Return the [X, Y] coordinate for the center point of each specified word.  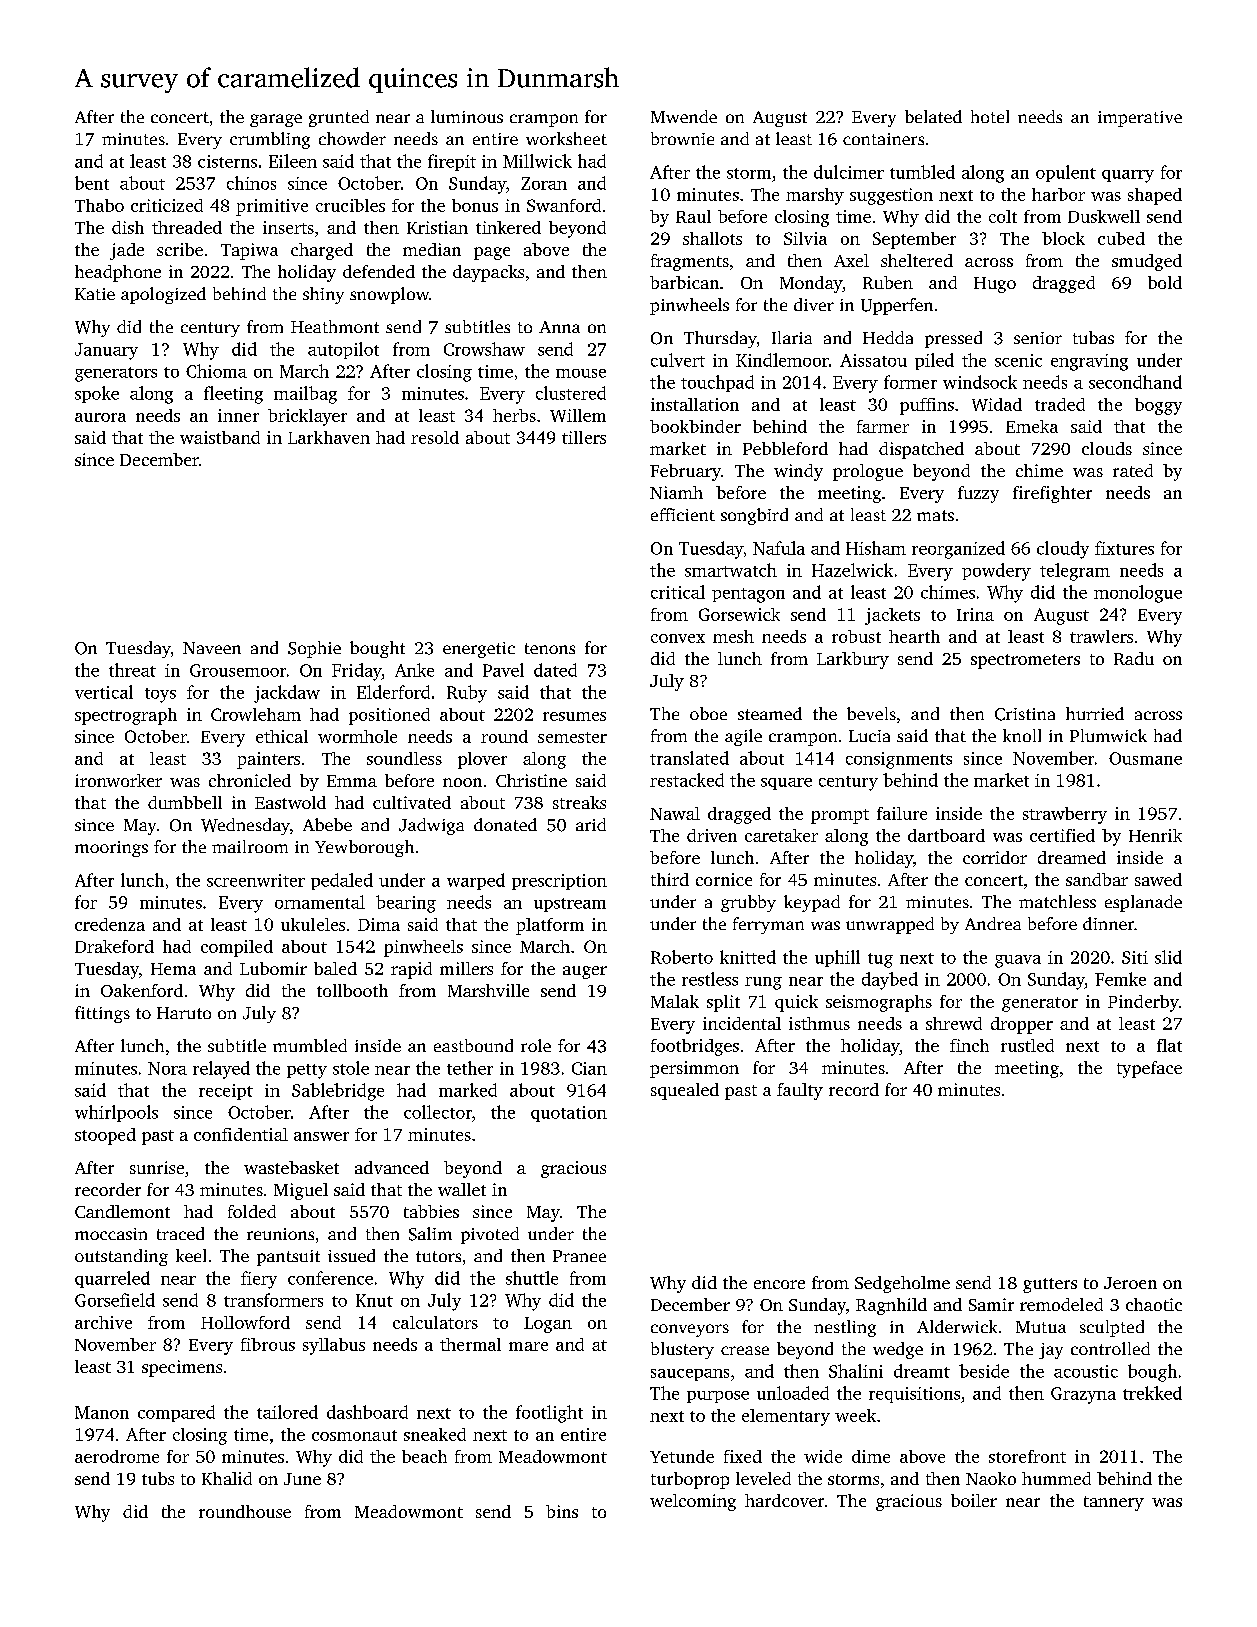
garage [276, 120]
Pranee [579, 1256]
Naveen [212, 648]
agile [743, 737]
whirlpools [116, 1113]
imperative [1140, 119]
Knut [374, 1300]
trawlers [1101, 636]
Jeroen [1130, 1283]
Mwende [684, 116]
